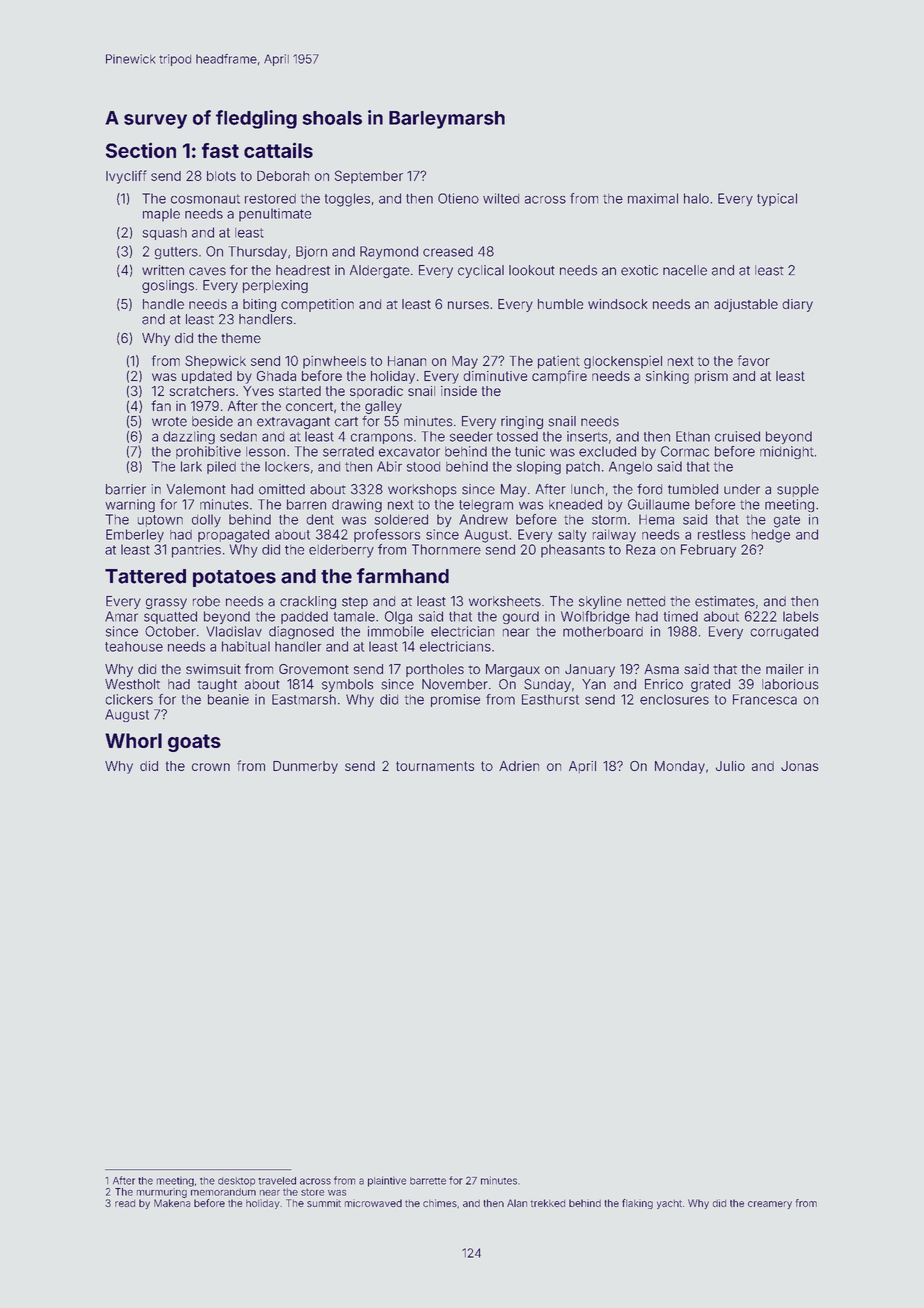 The width and height of the screenshot is (924, 1308). I want to click on January, so click(590, 670).
